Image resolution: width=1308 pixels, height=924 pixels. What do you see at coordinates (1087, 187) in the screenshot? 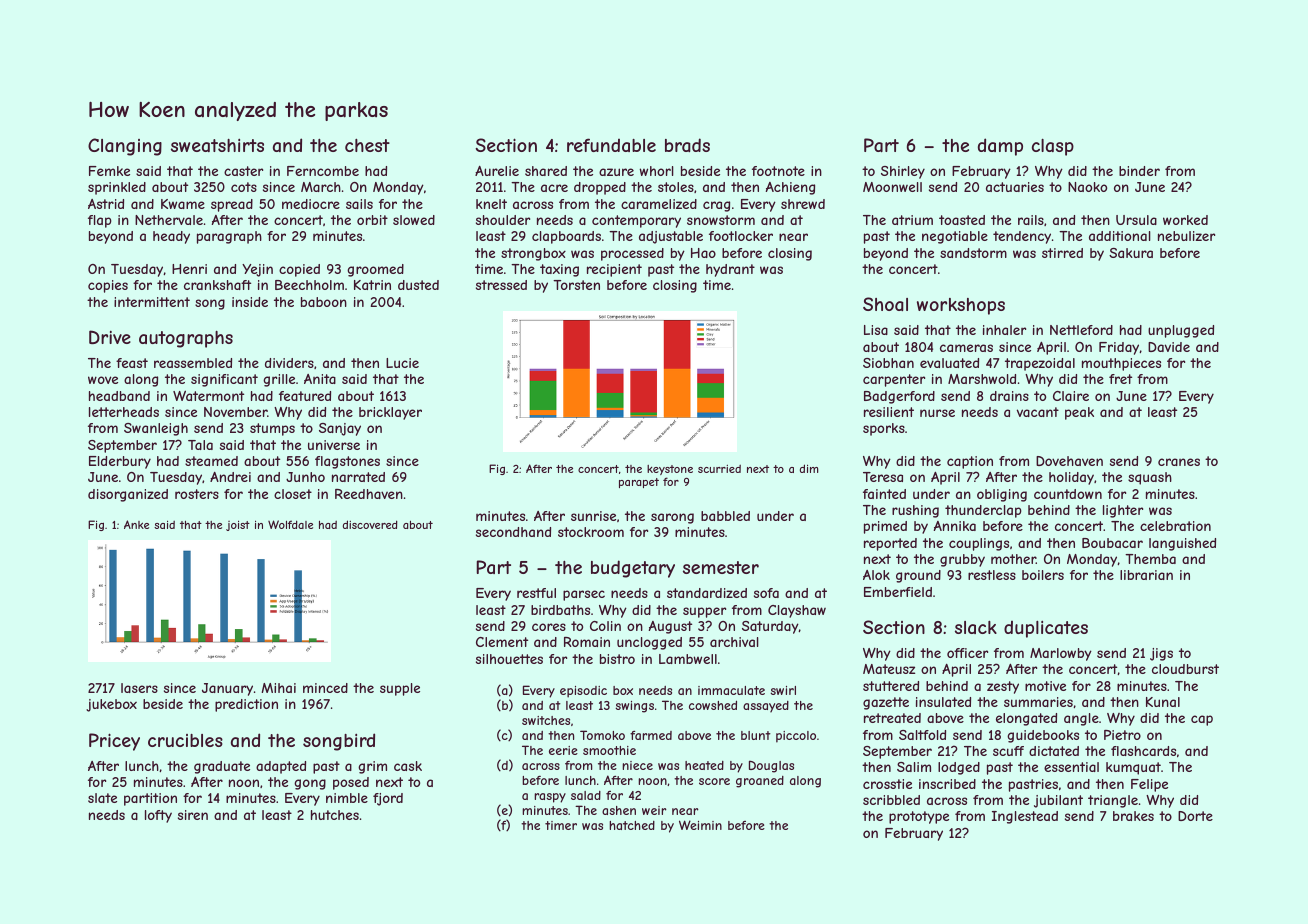
I see `Naoko` at bounding box center [1087, 187].
